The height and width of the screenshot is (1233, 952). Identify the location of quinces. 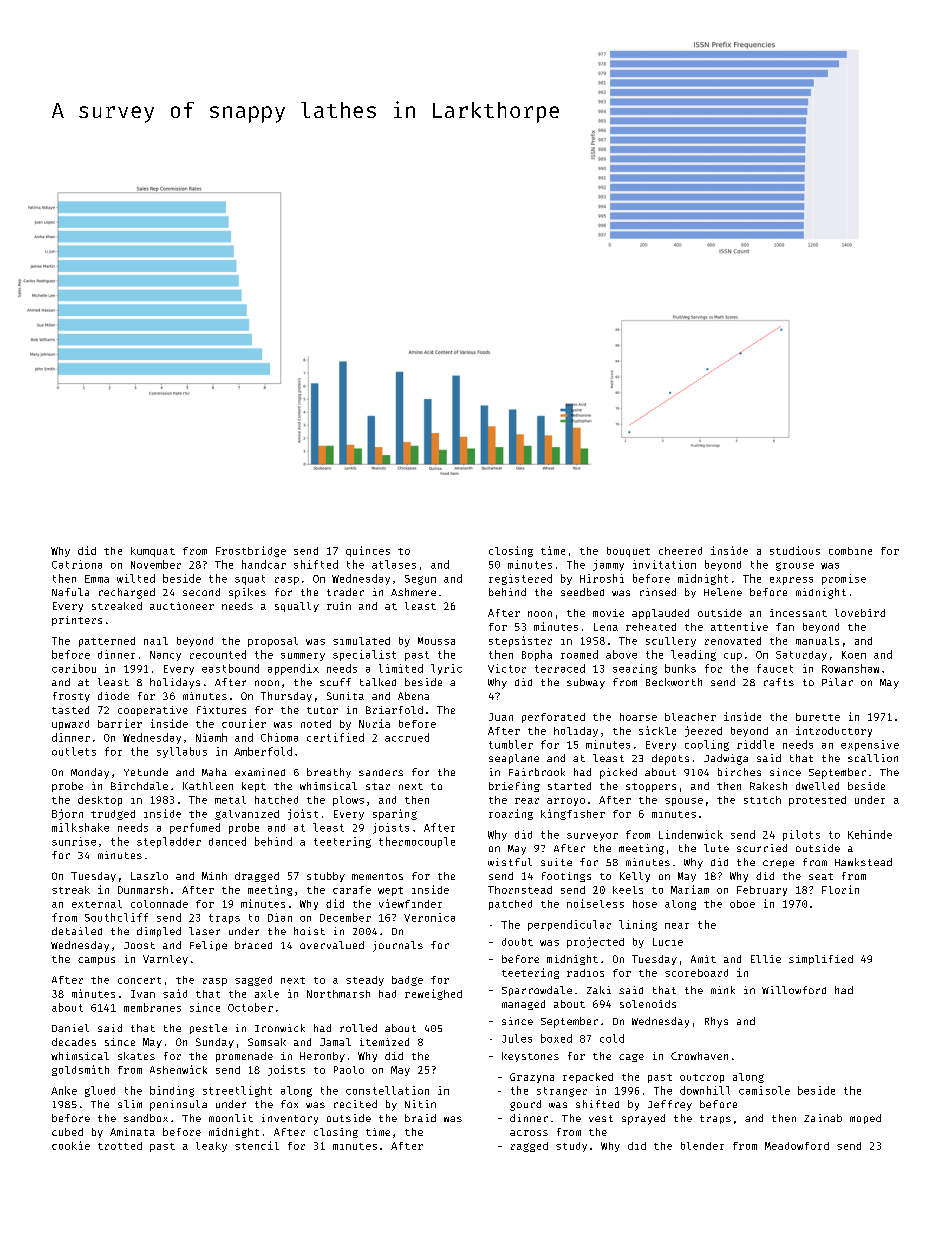
(368, 551).
